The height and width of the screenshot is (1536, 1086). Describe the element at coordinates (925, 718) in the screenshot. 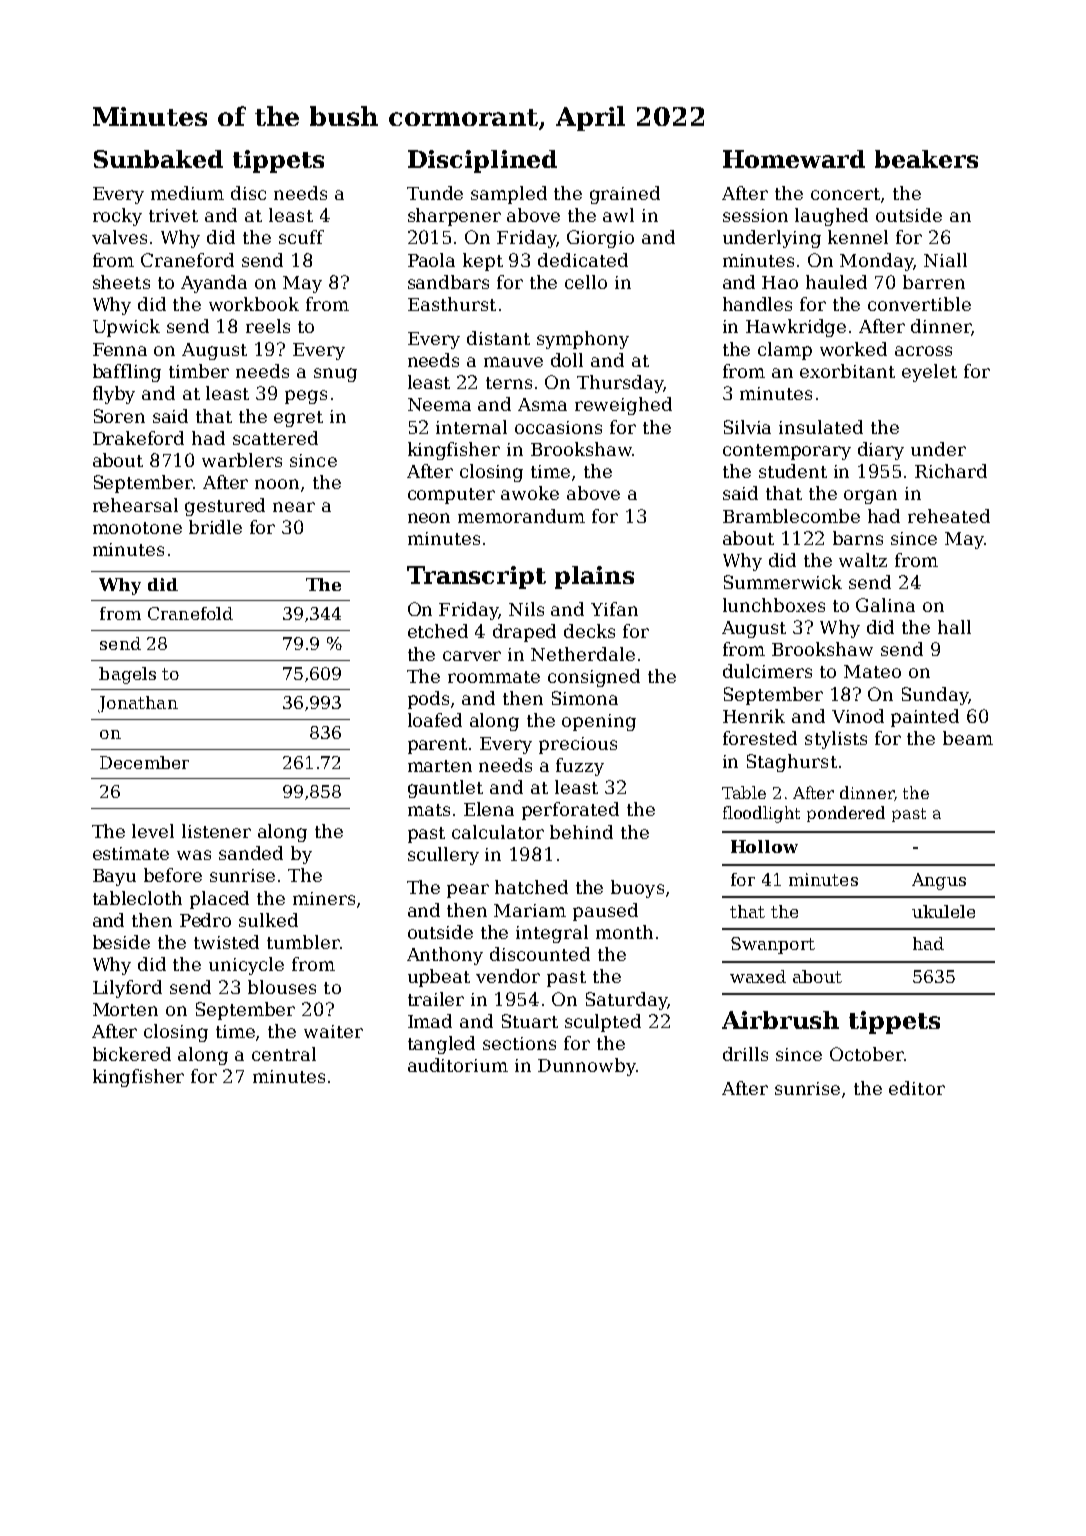

I see `painted` at that location.
